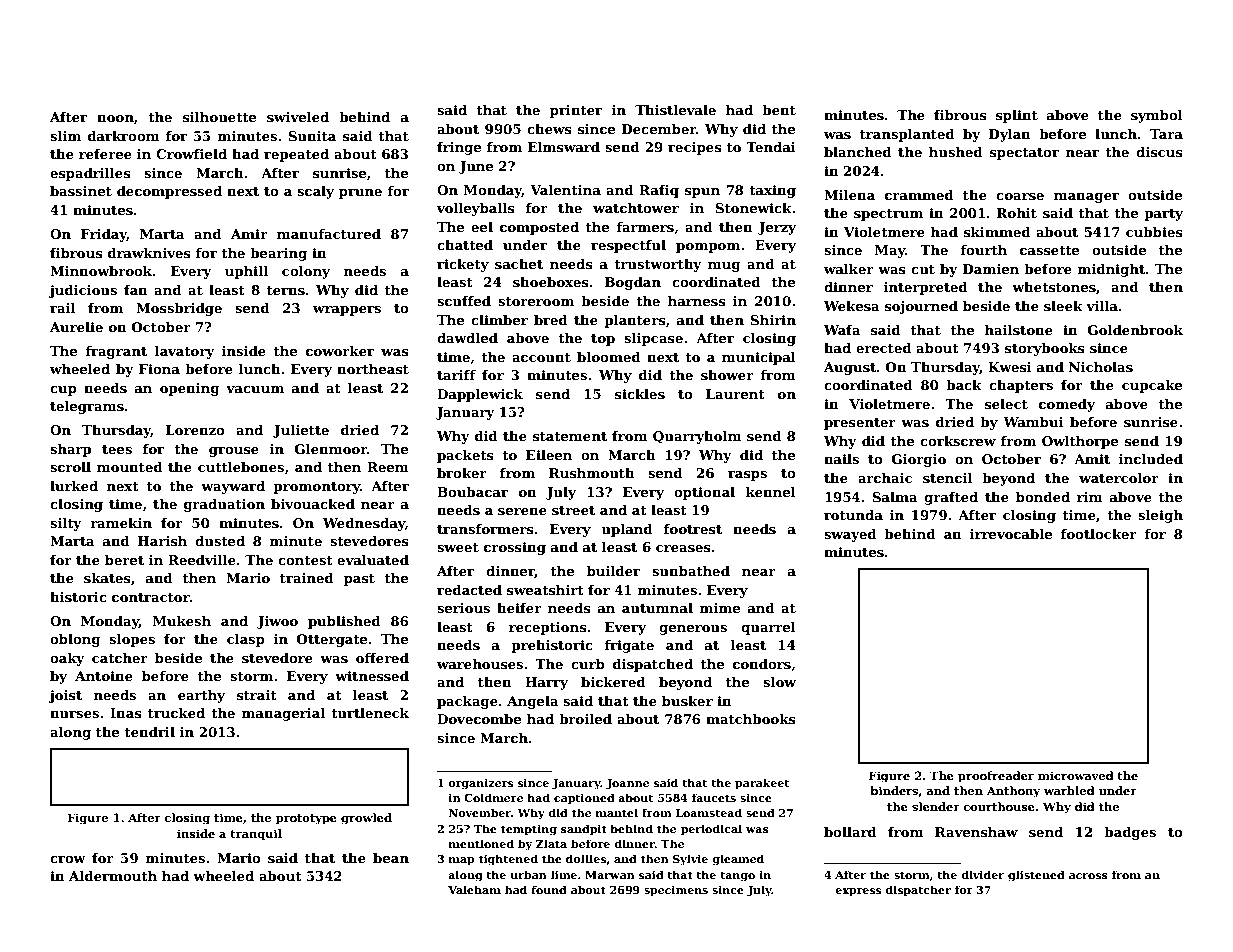  What do you see at coordinates (762, 784) in the screenshot?
I see `parakeet` at bounding box center [762, 784].
